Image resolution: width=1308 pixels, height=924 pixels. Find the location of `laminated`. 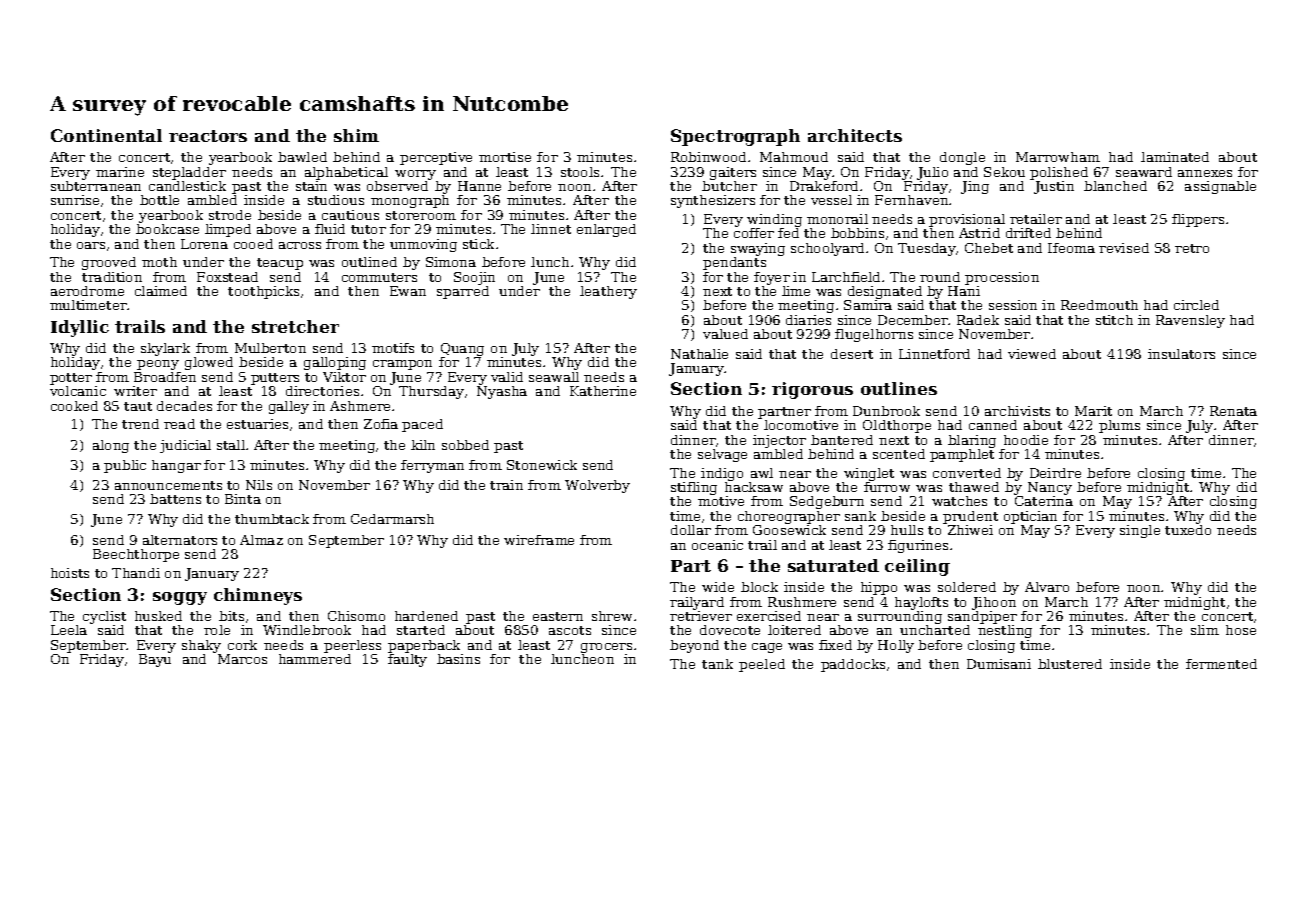

laminated is located at coordinates (1175, 157).
